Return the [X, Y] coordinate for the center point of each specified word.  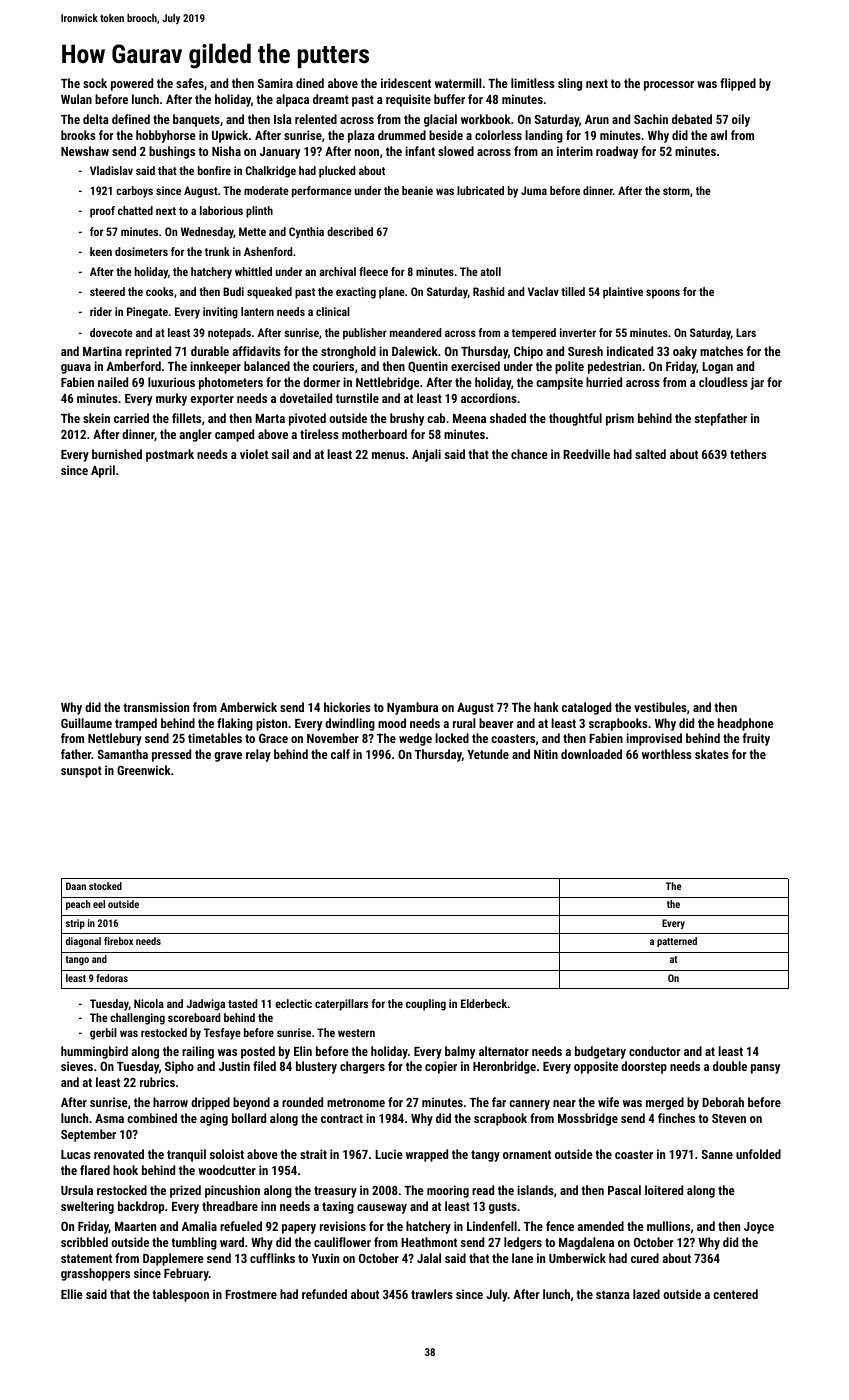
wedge [415, 739]
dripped [210, 1103]
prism [620, 419]
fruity [756, 739]
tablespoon [180, 1295]
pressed [171, 755]
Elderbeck [484, 1003]
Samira [275, 83]
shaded [508, 418]
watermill [458, 83]
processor [669, 86]
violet [254, 454]
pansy [765, 1069]
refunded [324, 1294]
